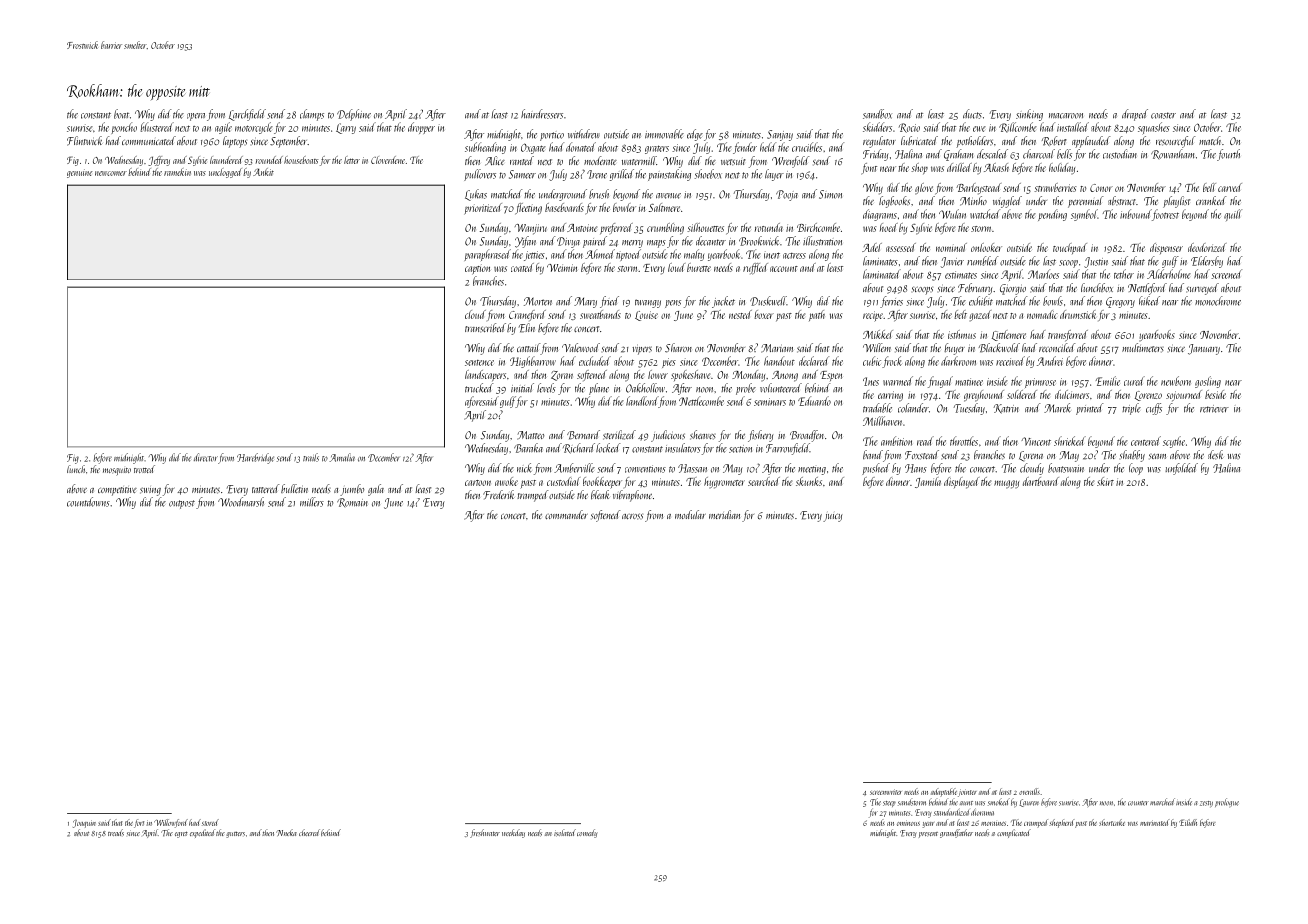 The width and height of the page is (1308, 924). I want to click on Eilidh, so click(1188, 822).
